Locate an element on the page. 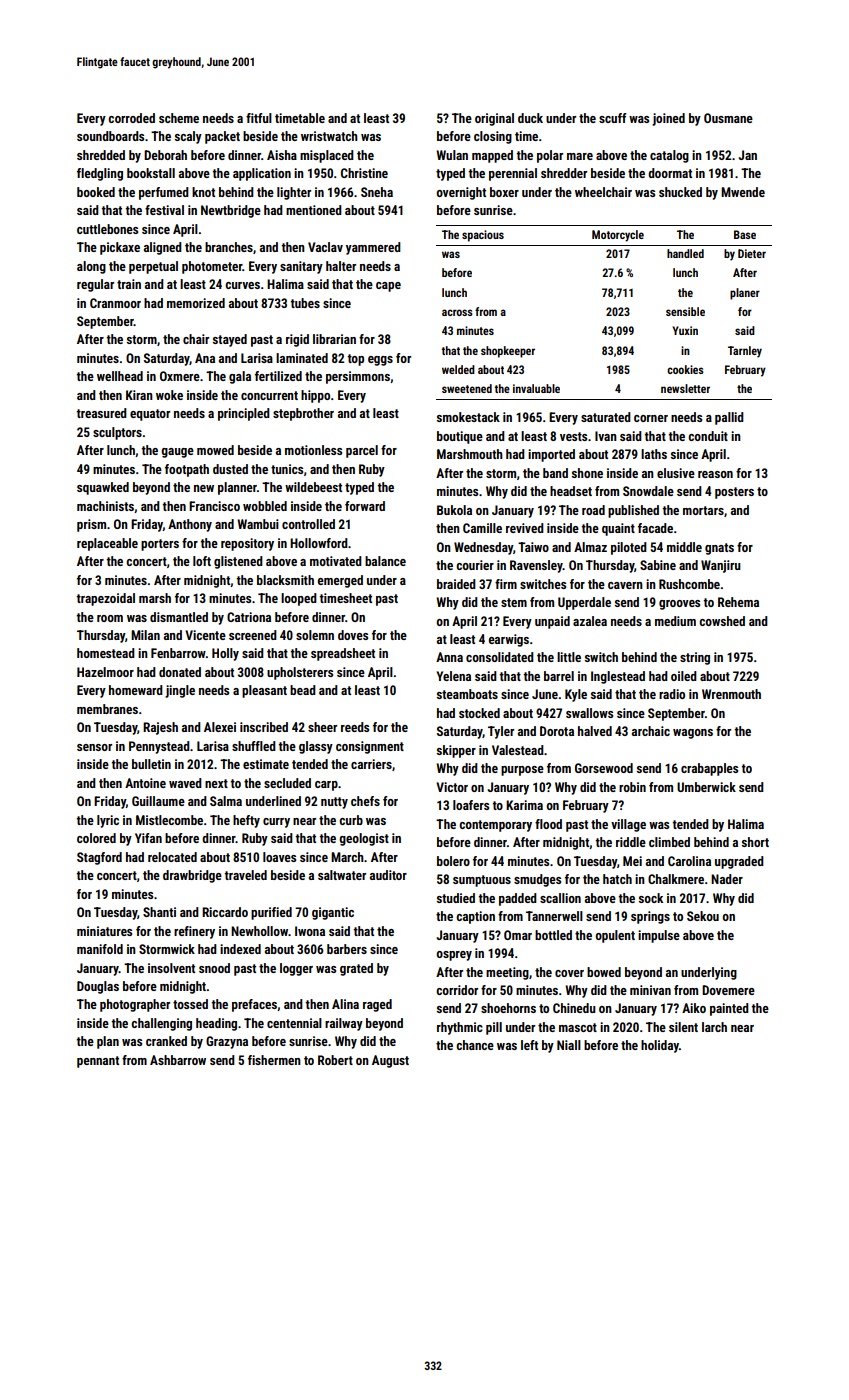 Image resolution: width=849 pixels, height=1400 pixels. original is located at coordinates (494, 119).
